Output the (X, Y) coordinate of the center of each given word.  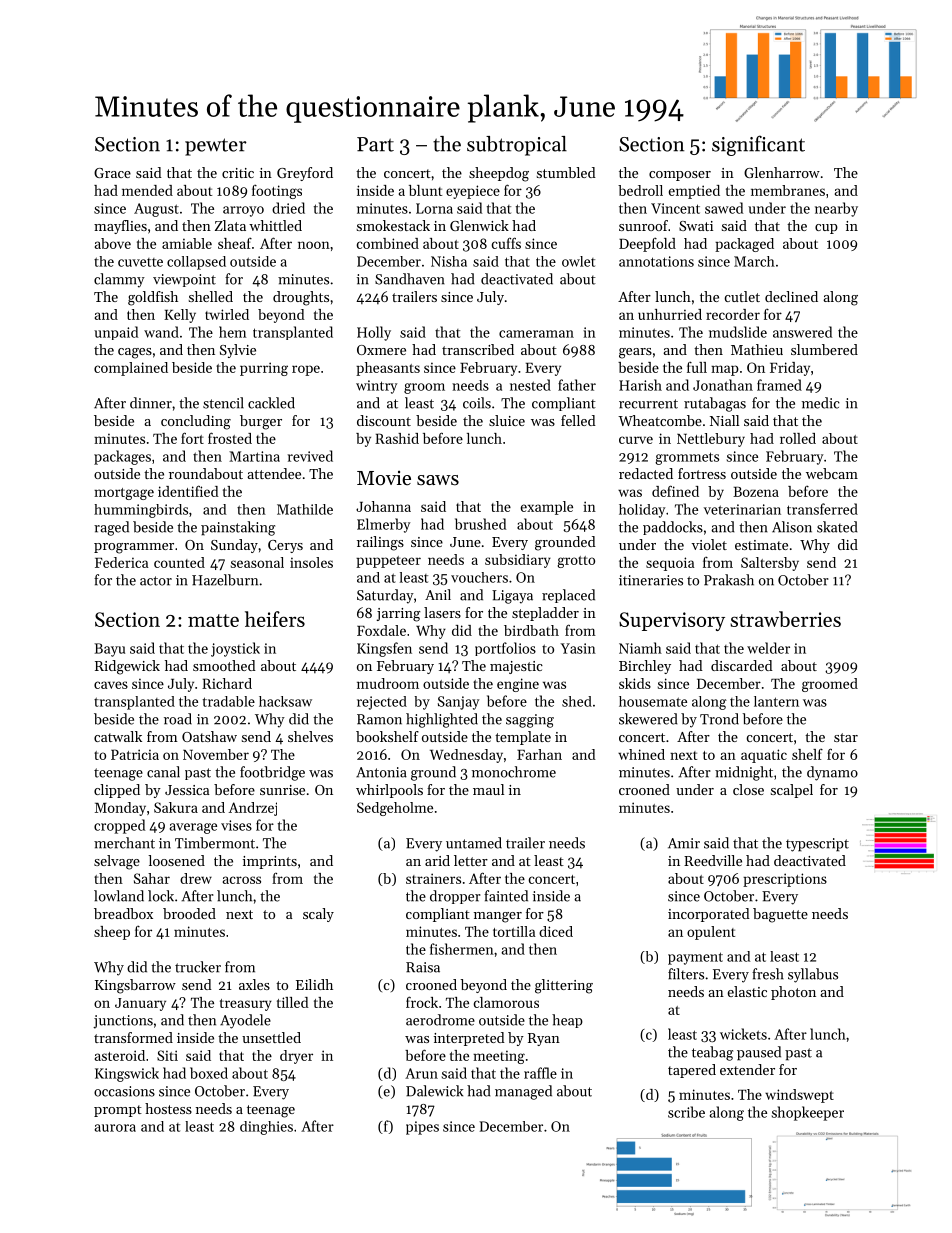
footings (277, 191)
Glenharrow (782, 172)
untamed (474, 843)
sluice (507, 420)
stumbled (566, 172)
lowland (119, 896)
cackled (271, 403)
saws (438, 480)
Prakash (729, 580)
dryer (296, 1057)
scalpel (792, 791)
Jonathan (723, 385)
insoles (311, 562)
